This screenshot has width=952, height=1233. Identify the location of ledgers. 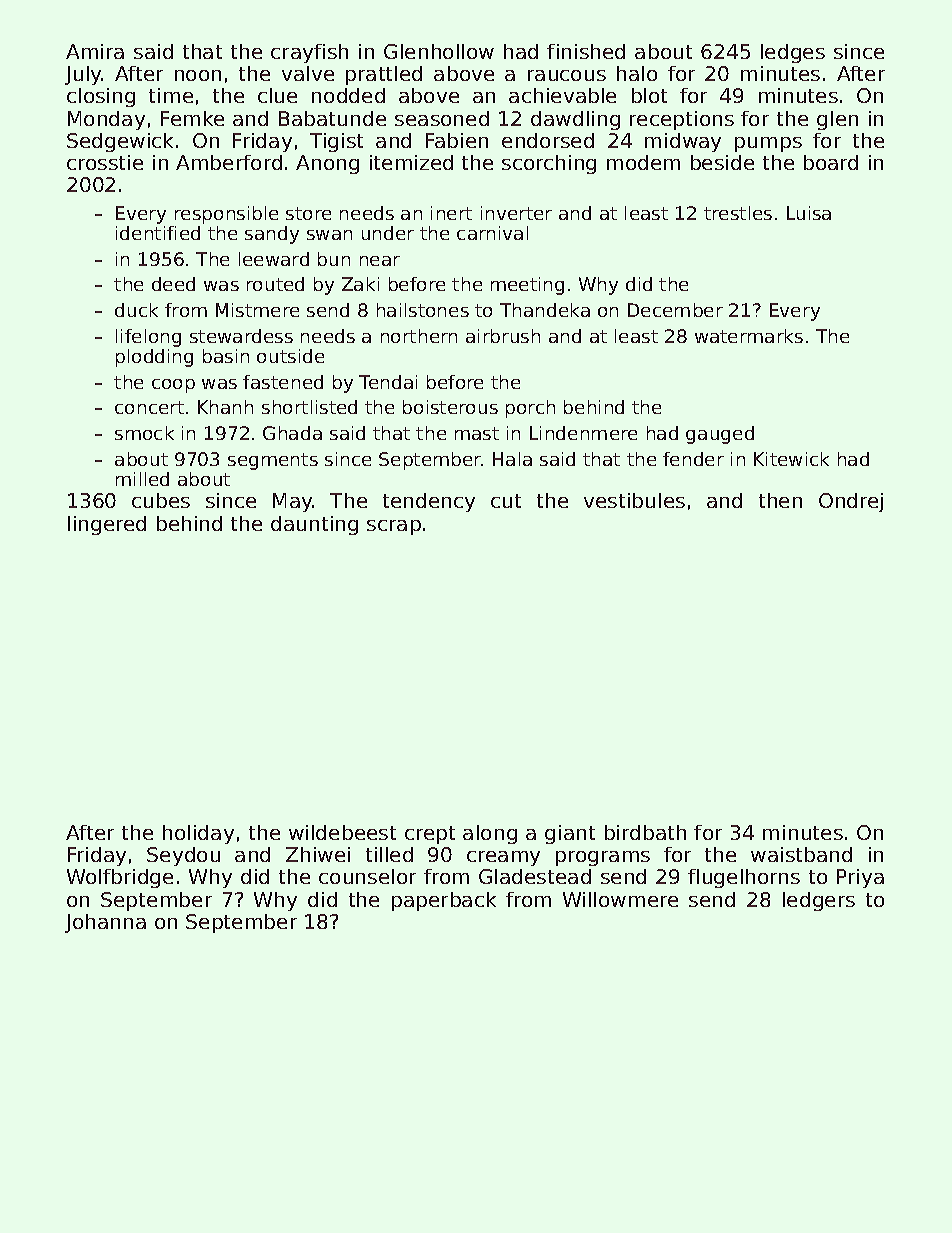
(819, 901).
